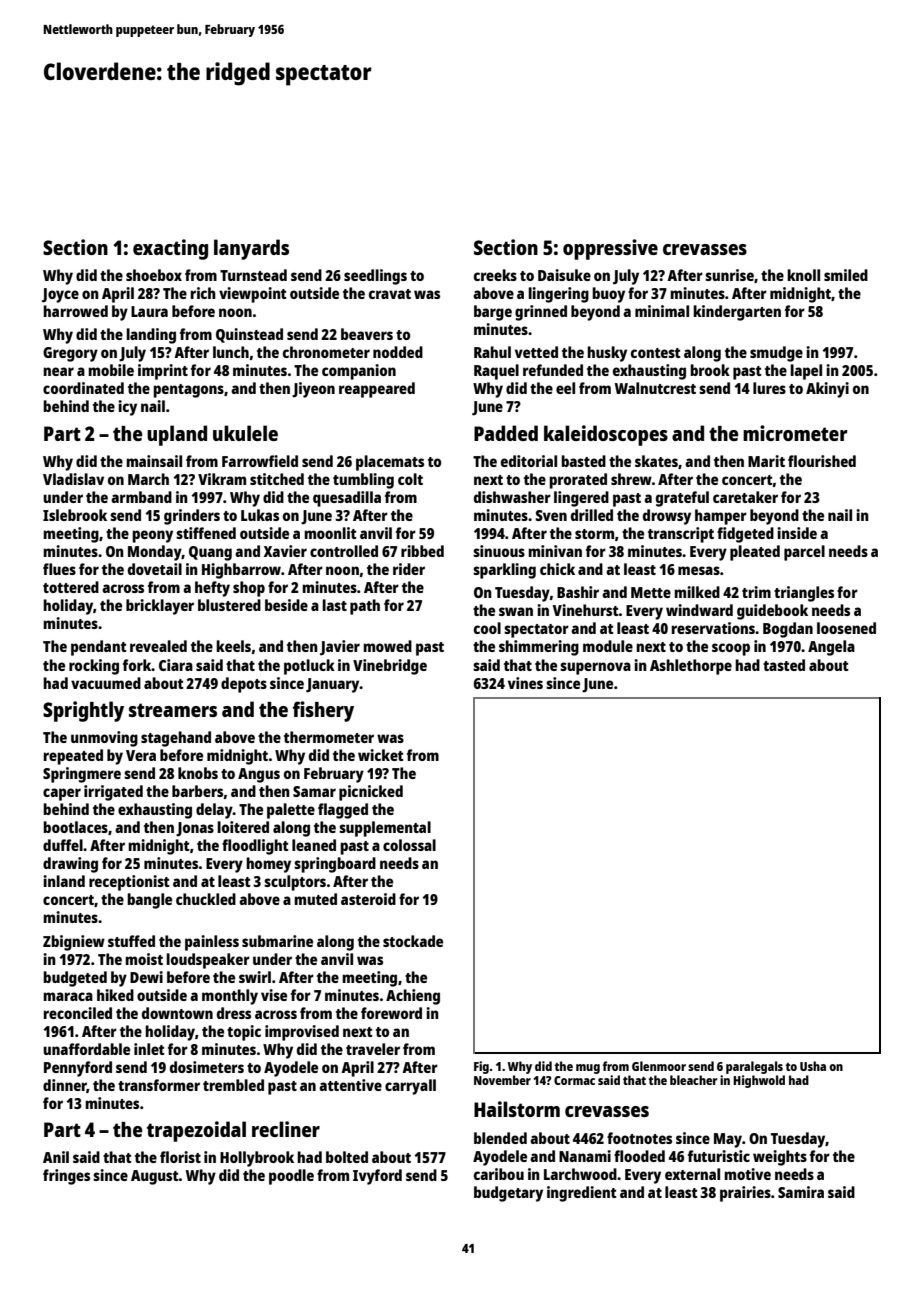 The width and height of the page is (924, 1308). Describe the element at coordinates (610, 249) in the page. I see `oppressive` at that location.
